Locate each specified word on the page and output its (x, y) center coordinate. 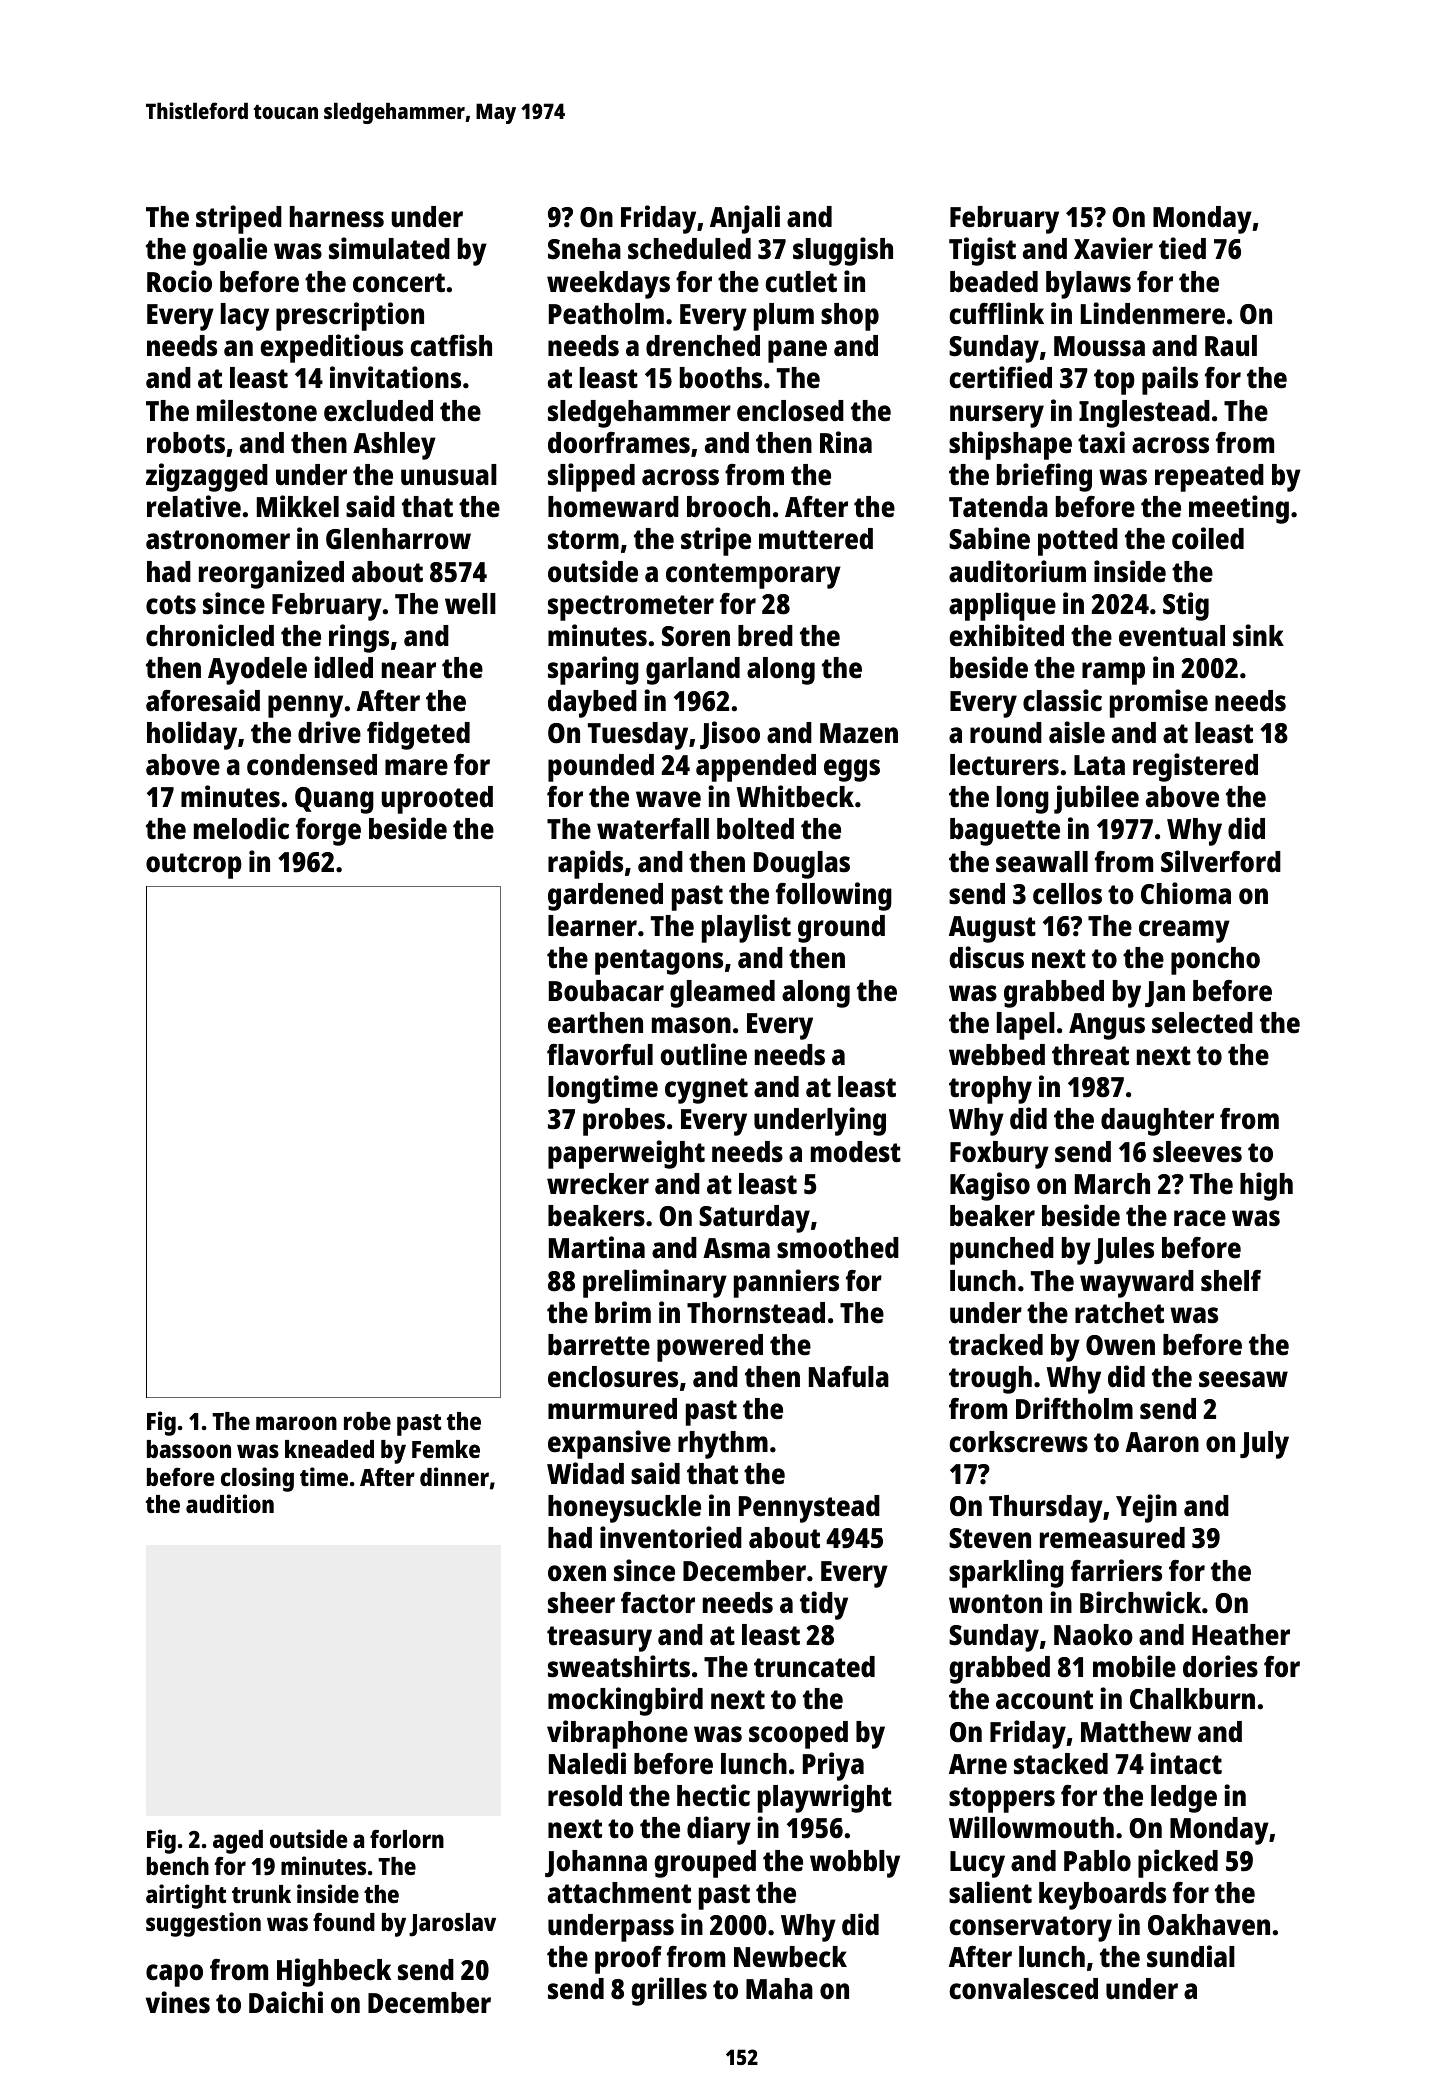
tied (1182, 248)
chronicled (210, 635)
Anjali (745, 219)
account (1044, 1700)
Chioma (1186, 893)
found (344, 1922)
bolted (755, 829)
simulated (389, 248)
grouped (705, 1864)
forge (328, 832)
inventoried (671, 1537)
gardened (605, 897)
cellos (1067, 894)
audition (230, 1503)
